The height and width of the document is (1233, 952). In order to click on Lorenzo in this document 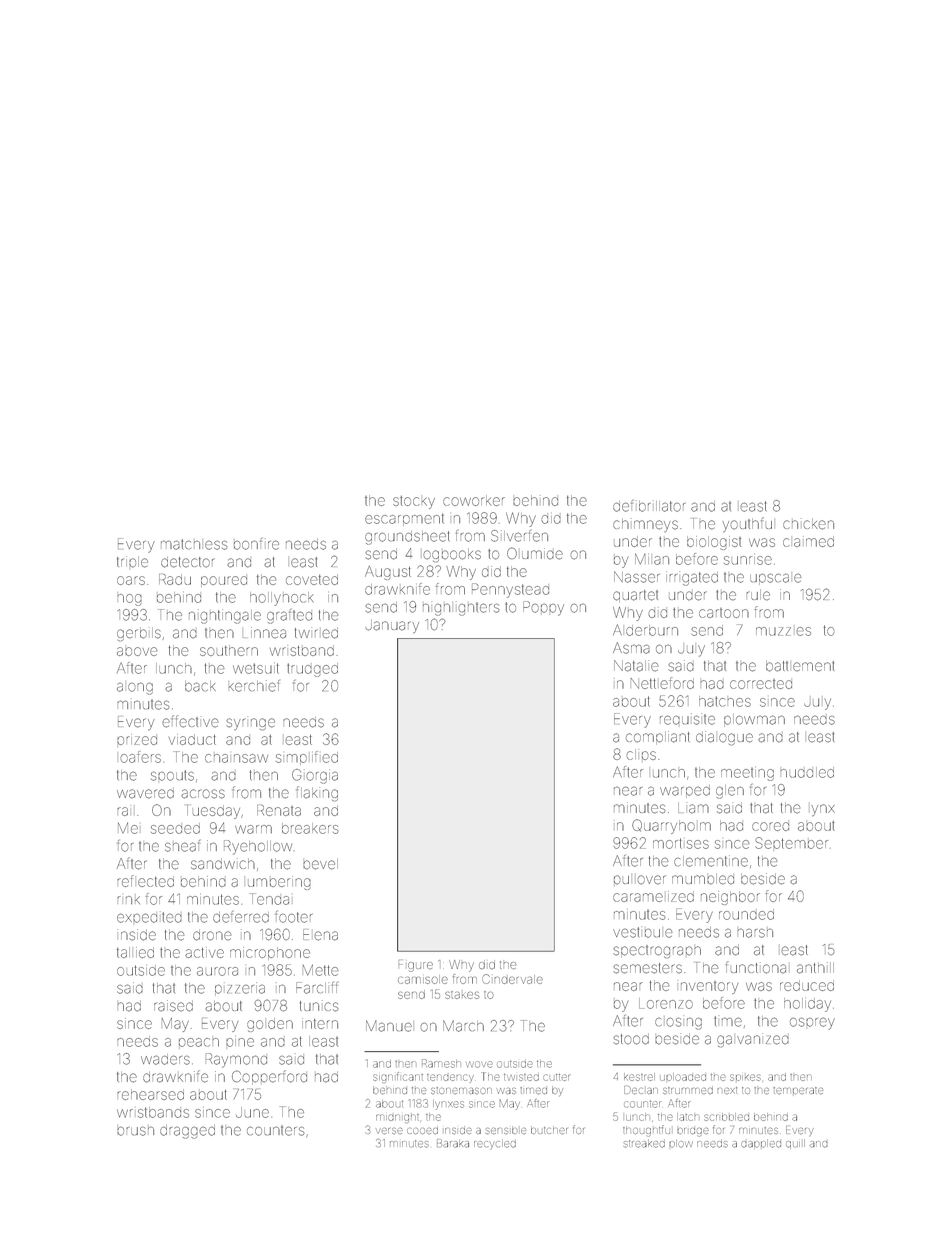, I will do `click(666, 1003)`.
